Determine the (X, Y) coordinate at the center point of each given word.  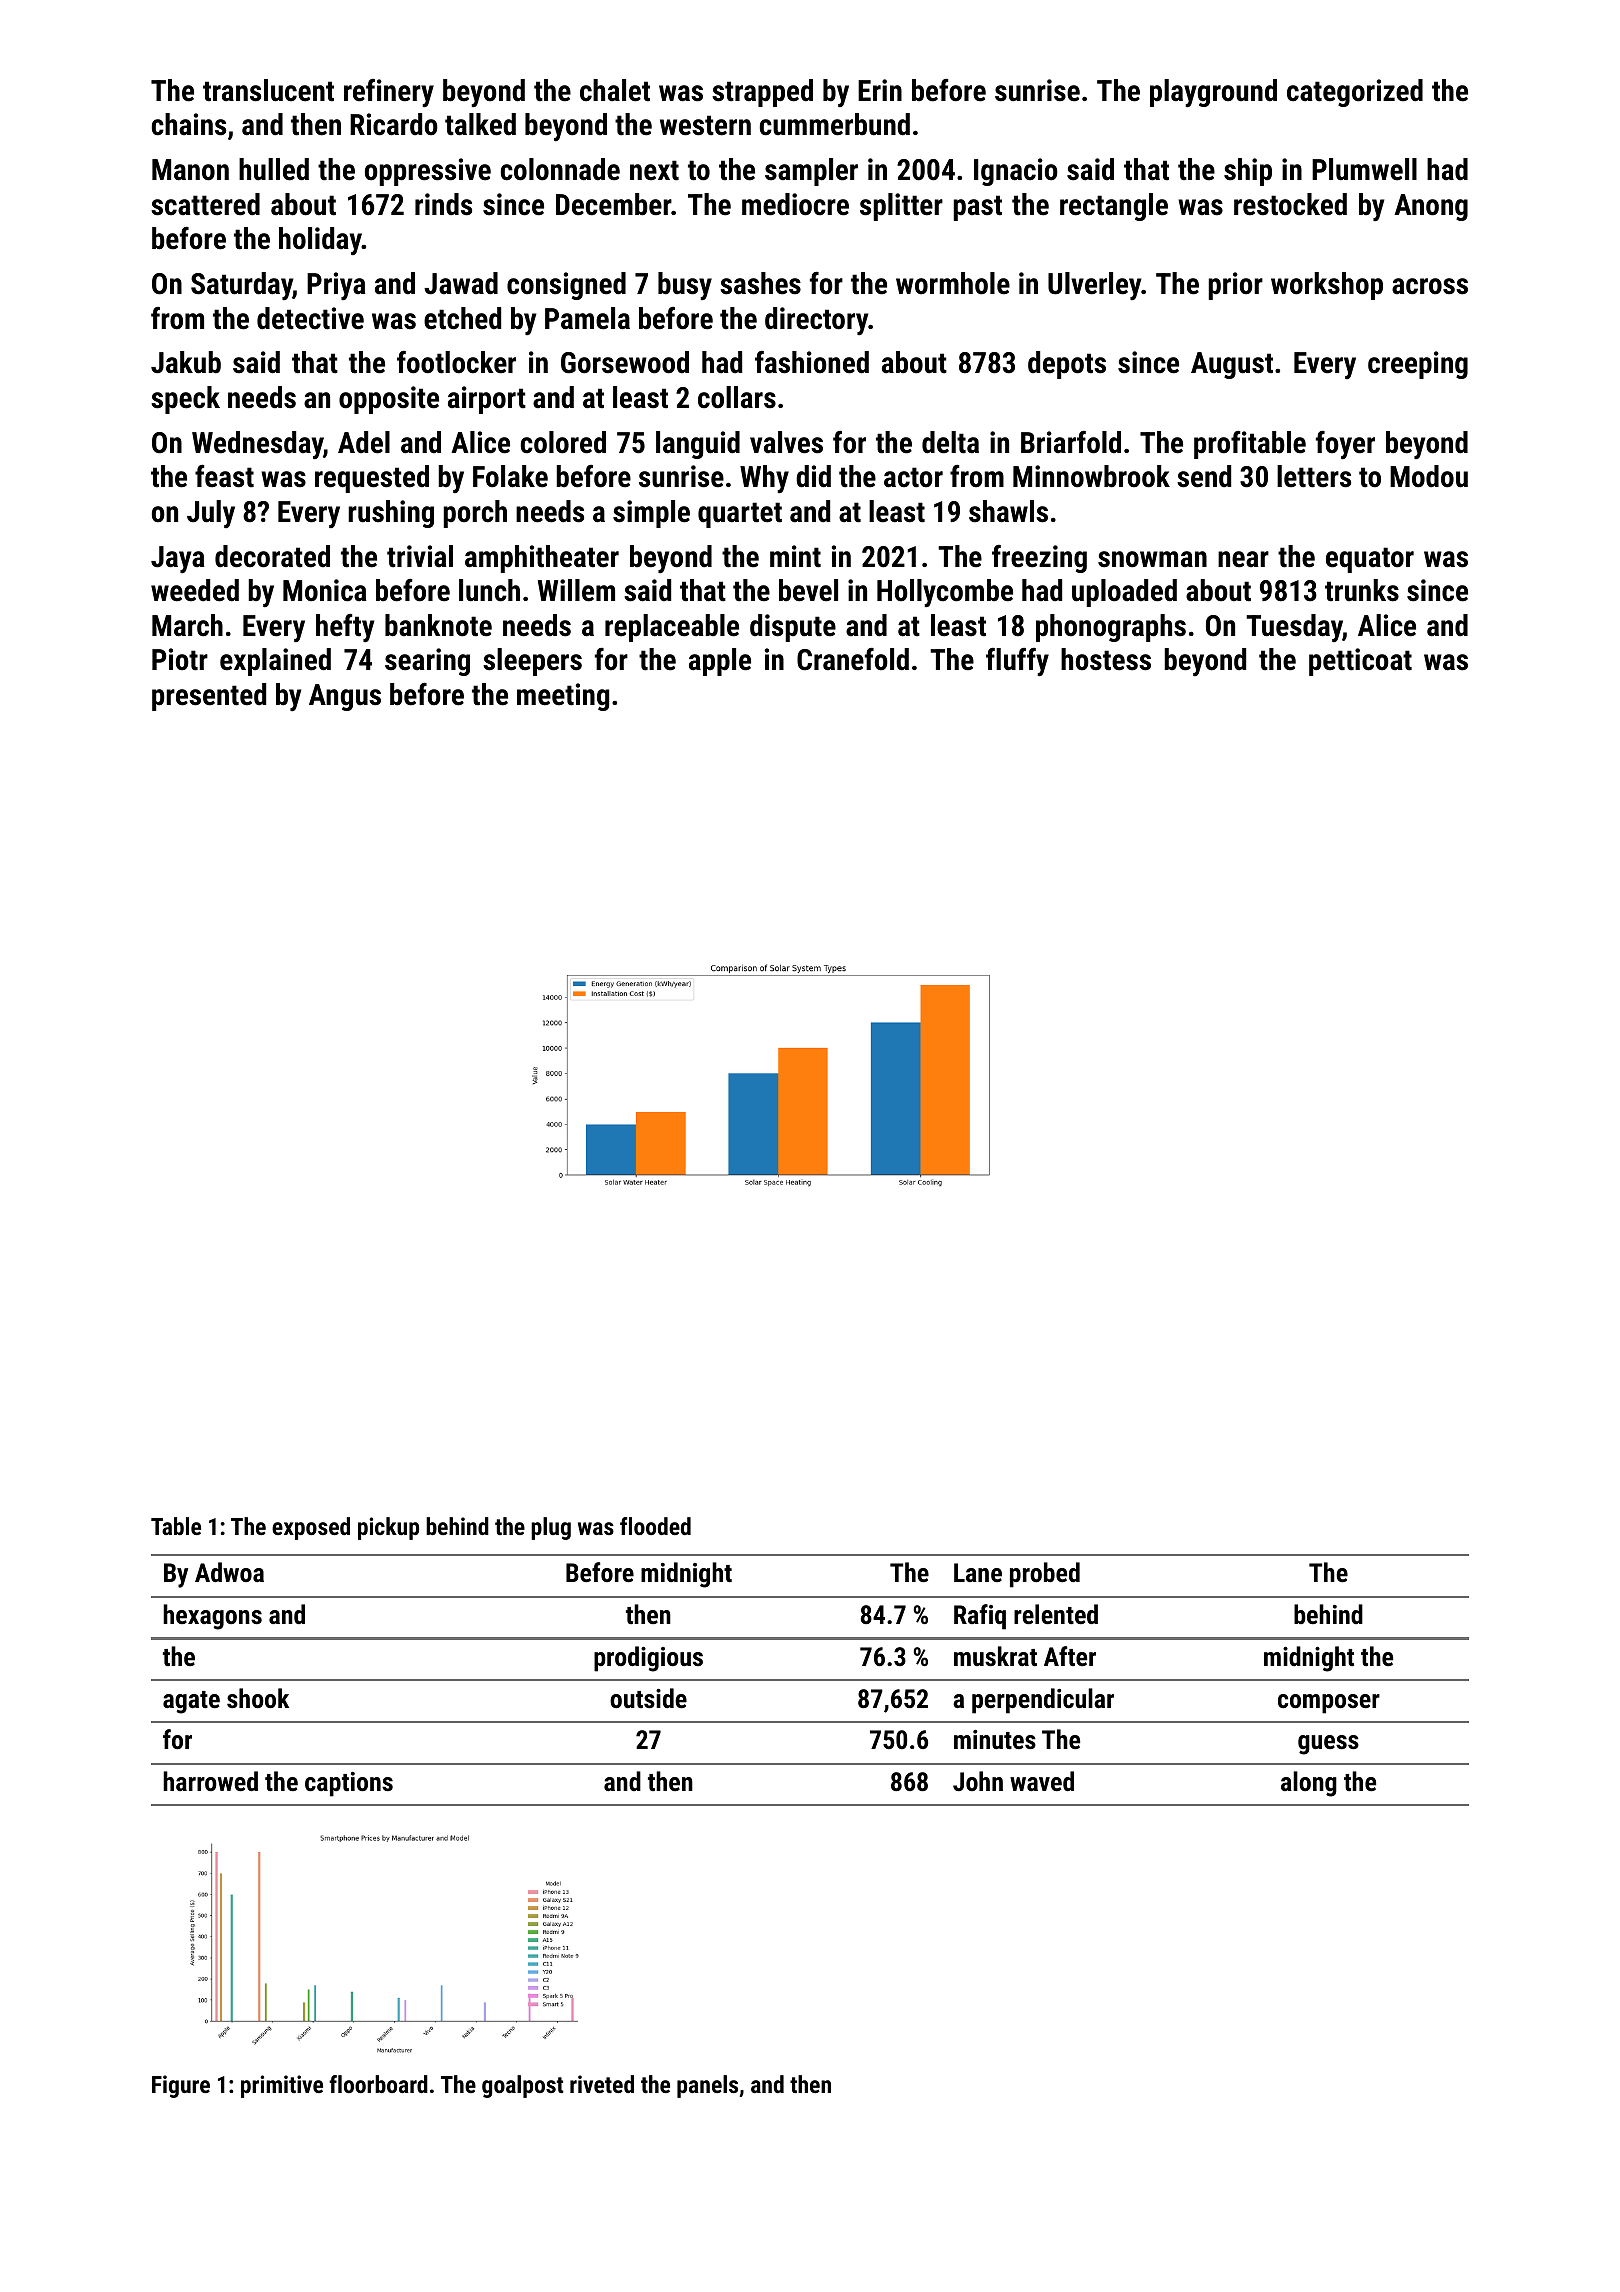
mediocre (795, 204)
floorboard (378, 2084)
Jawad (461, 283)
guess (1328, 1745)
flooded (655, 1526)
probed (1045, 1575)
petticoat (1360, 662)
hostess (1106, 659)
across (1430, 286)
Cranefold (853, 659)
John (978, 1781)
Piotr (180, 659)
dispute (793, 628)
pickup (388, 1528)
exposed (311, 1528)
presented (209, 697)
